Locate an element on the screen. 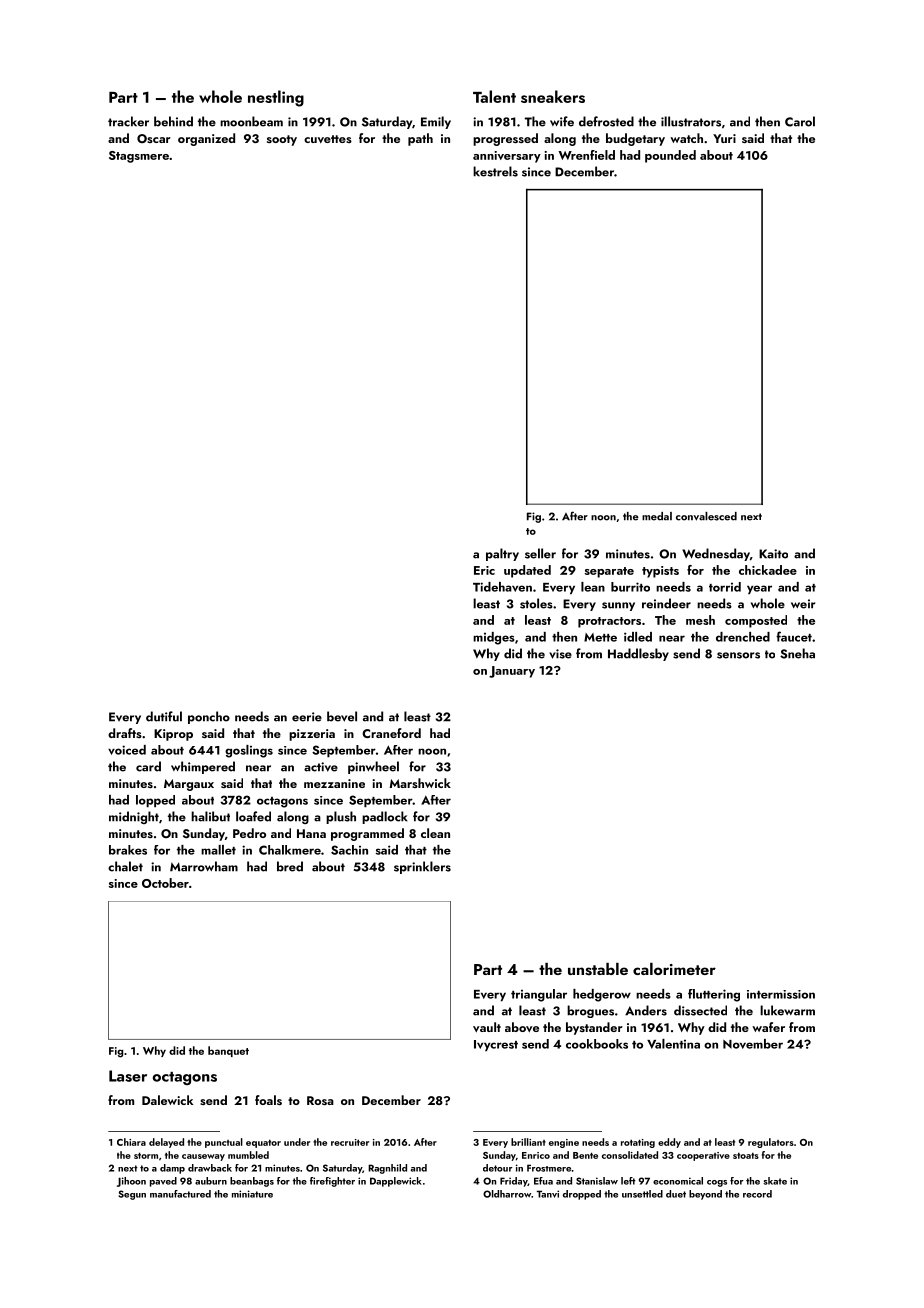 Image resolution: width=924 pixels, height=1308 pixels. behind is located at coordinates (173, 121).
